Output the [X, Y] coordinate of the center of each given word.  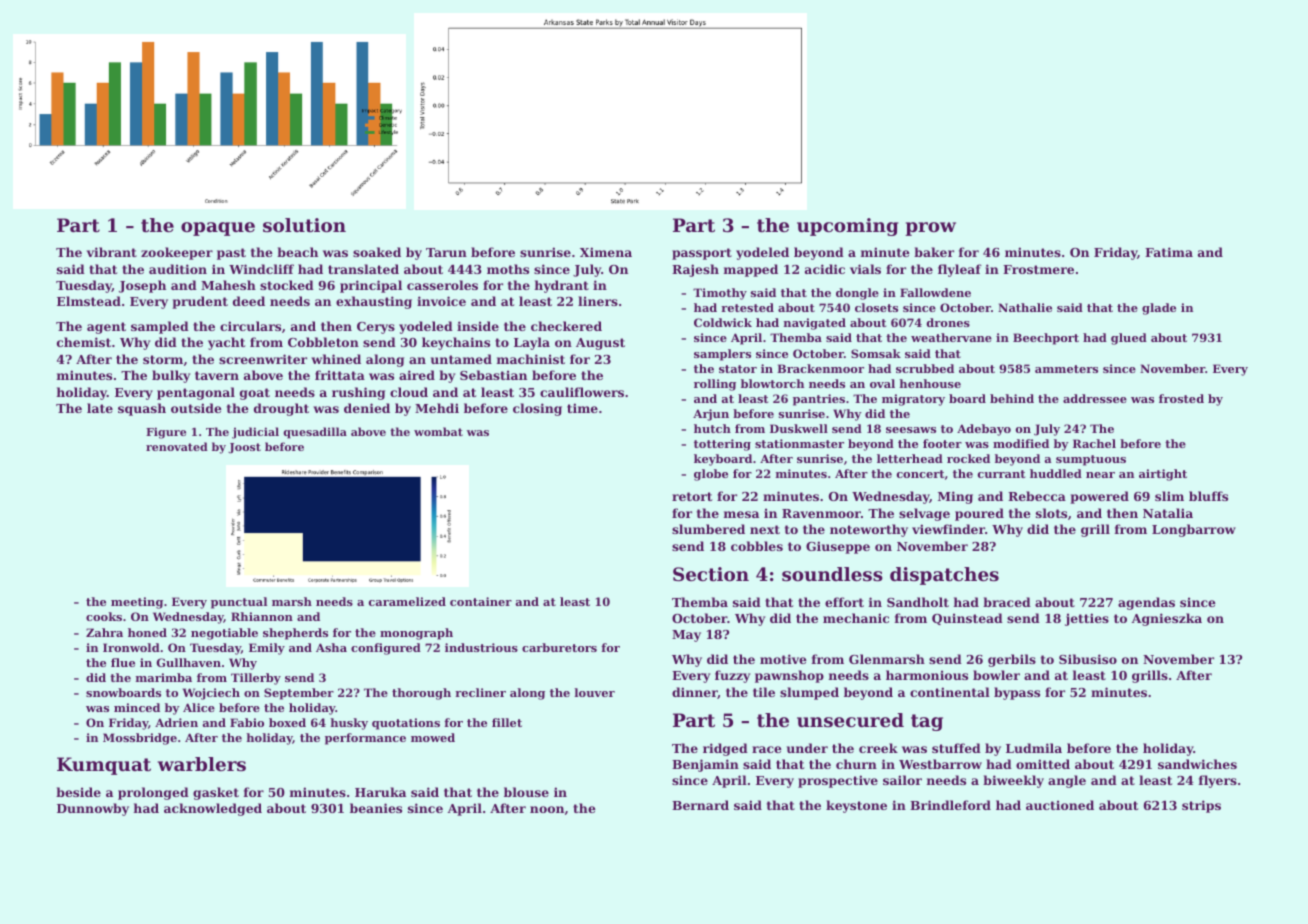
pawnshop [789, 676]
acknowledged [213, 809]
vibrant [112, 252]
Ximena [606, 252]
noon [547, 809]
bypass [1017, 693]
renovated [177, 446]
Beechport [1046, 339]
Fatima [1169, 252]
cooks [104, 616]
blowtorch [772, 383]
